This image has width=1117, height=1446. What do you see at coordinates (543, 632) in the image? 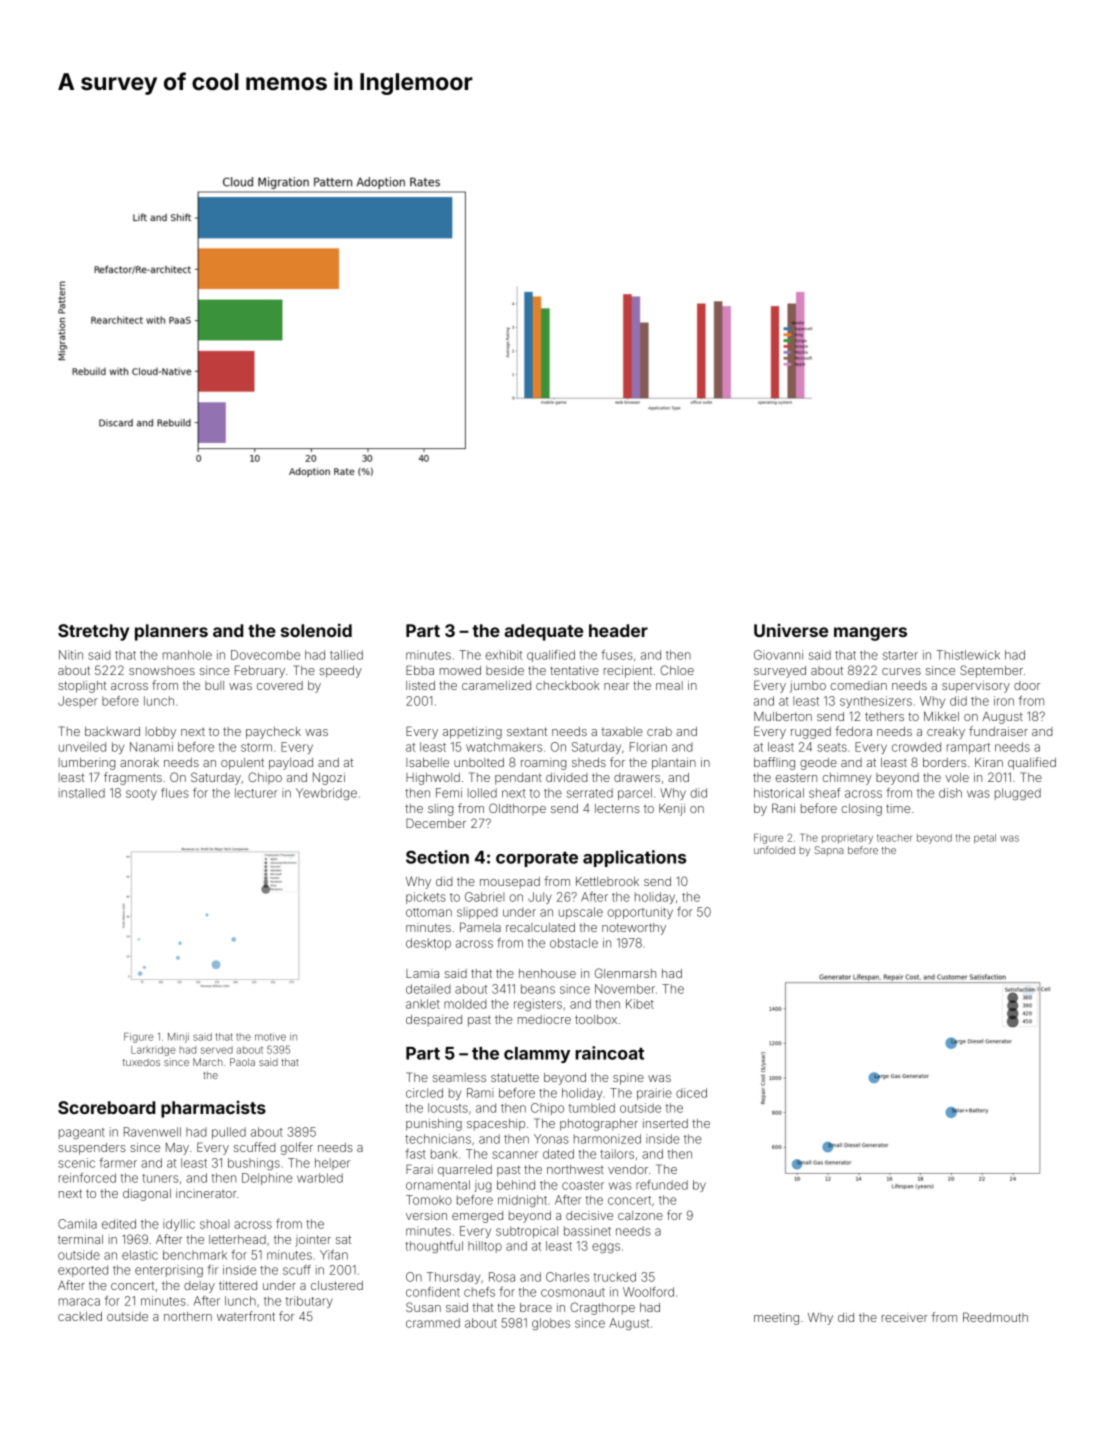
I see `adequate` at bounding box center [543, 632].
